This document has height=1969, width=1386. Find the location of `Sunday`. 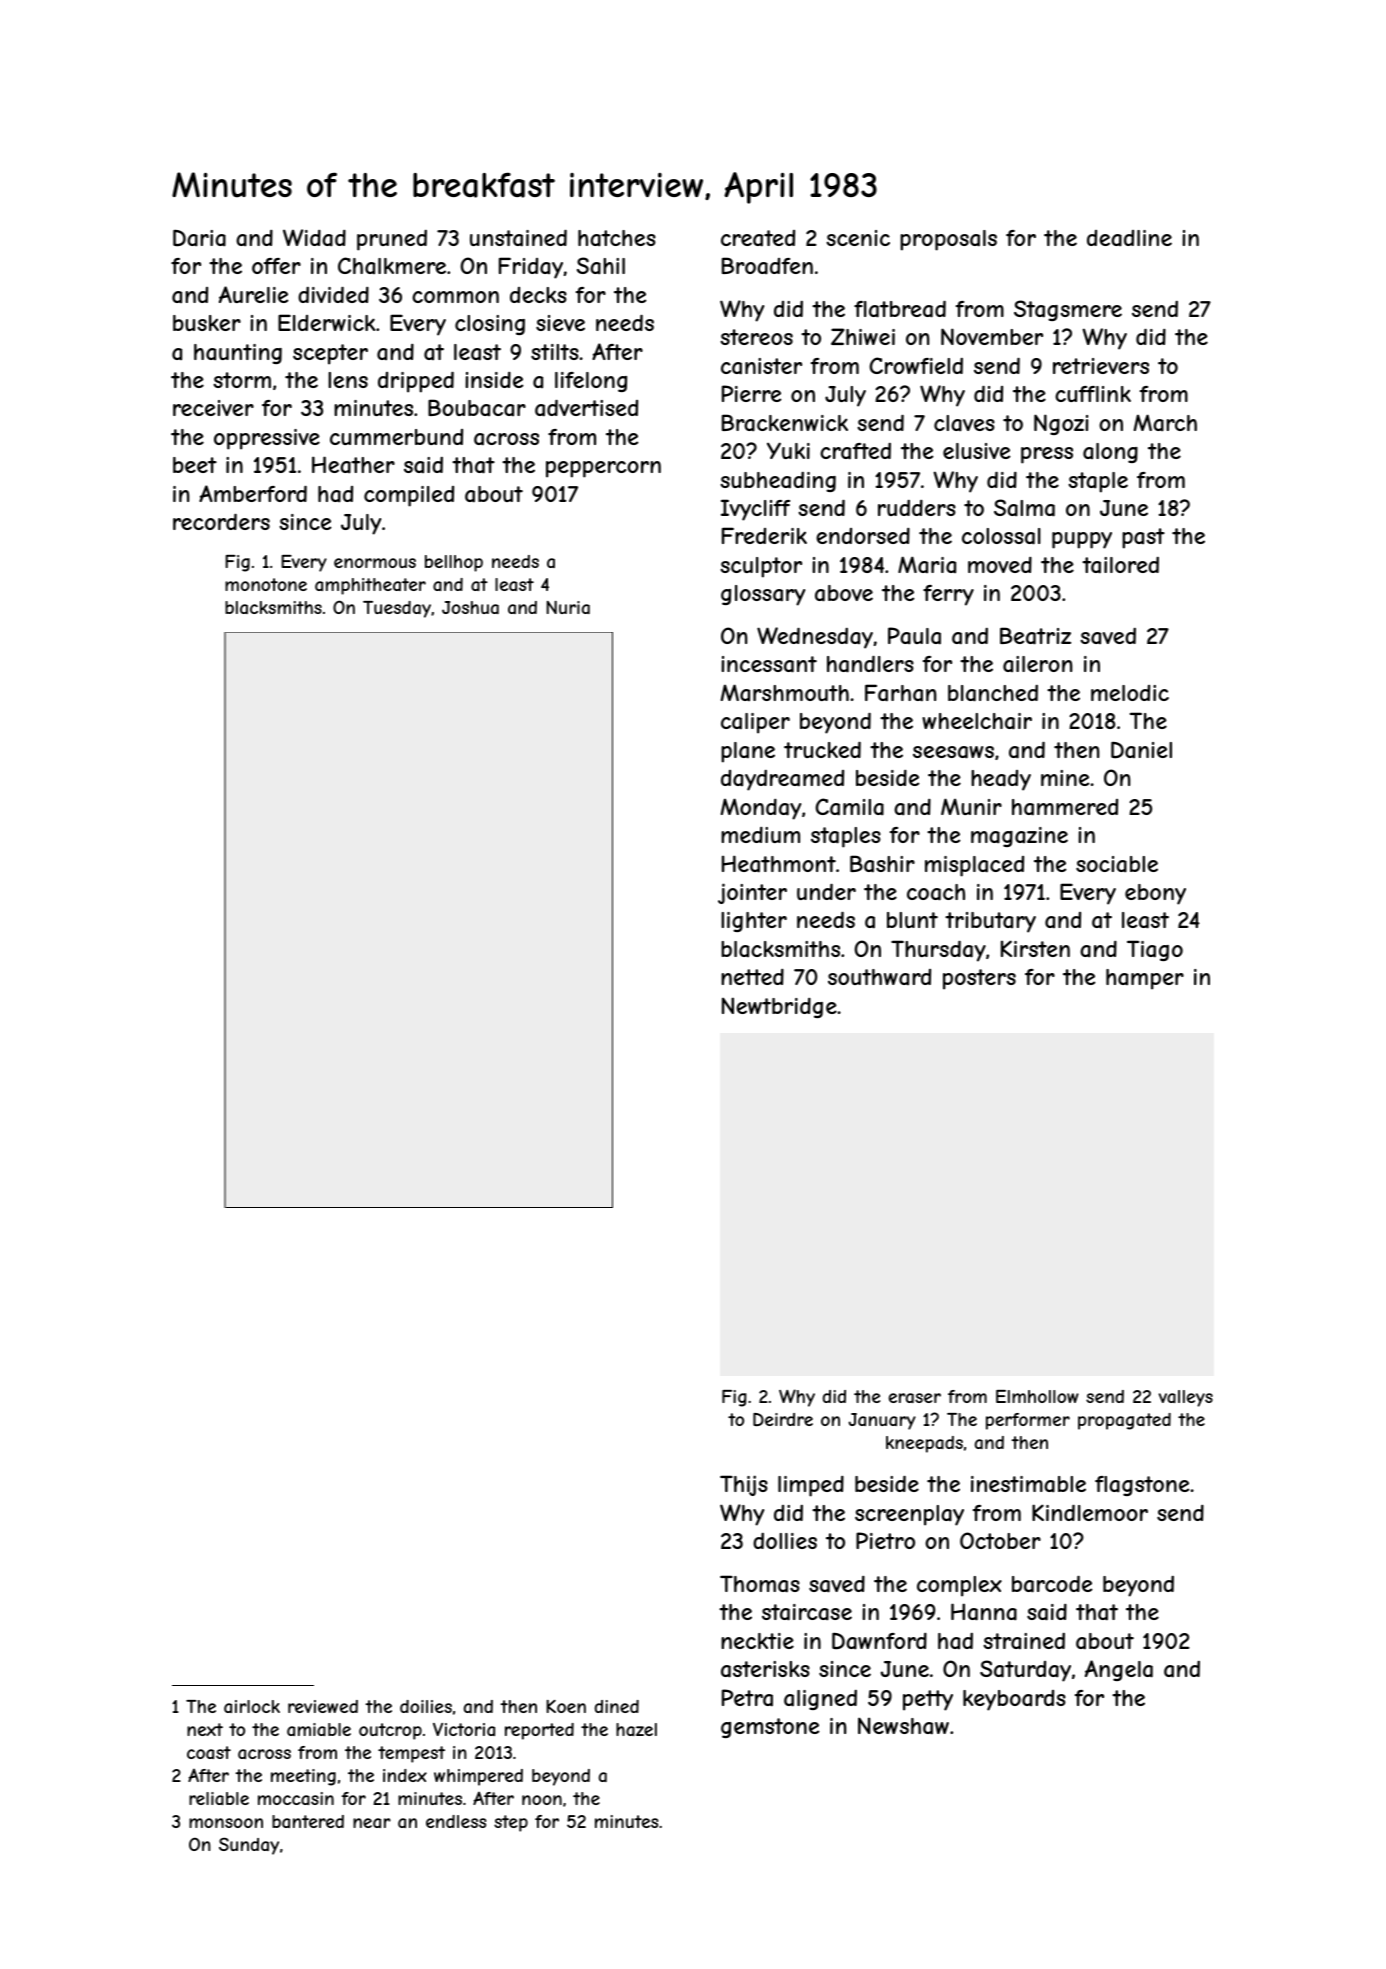

Sunday is located at coordinates (249, 1846).
